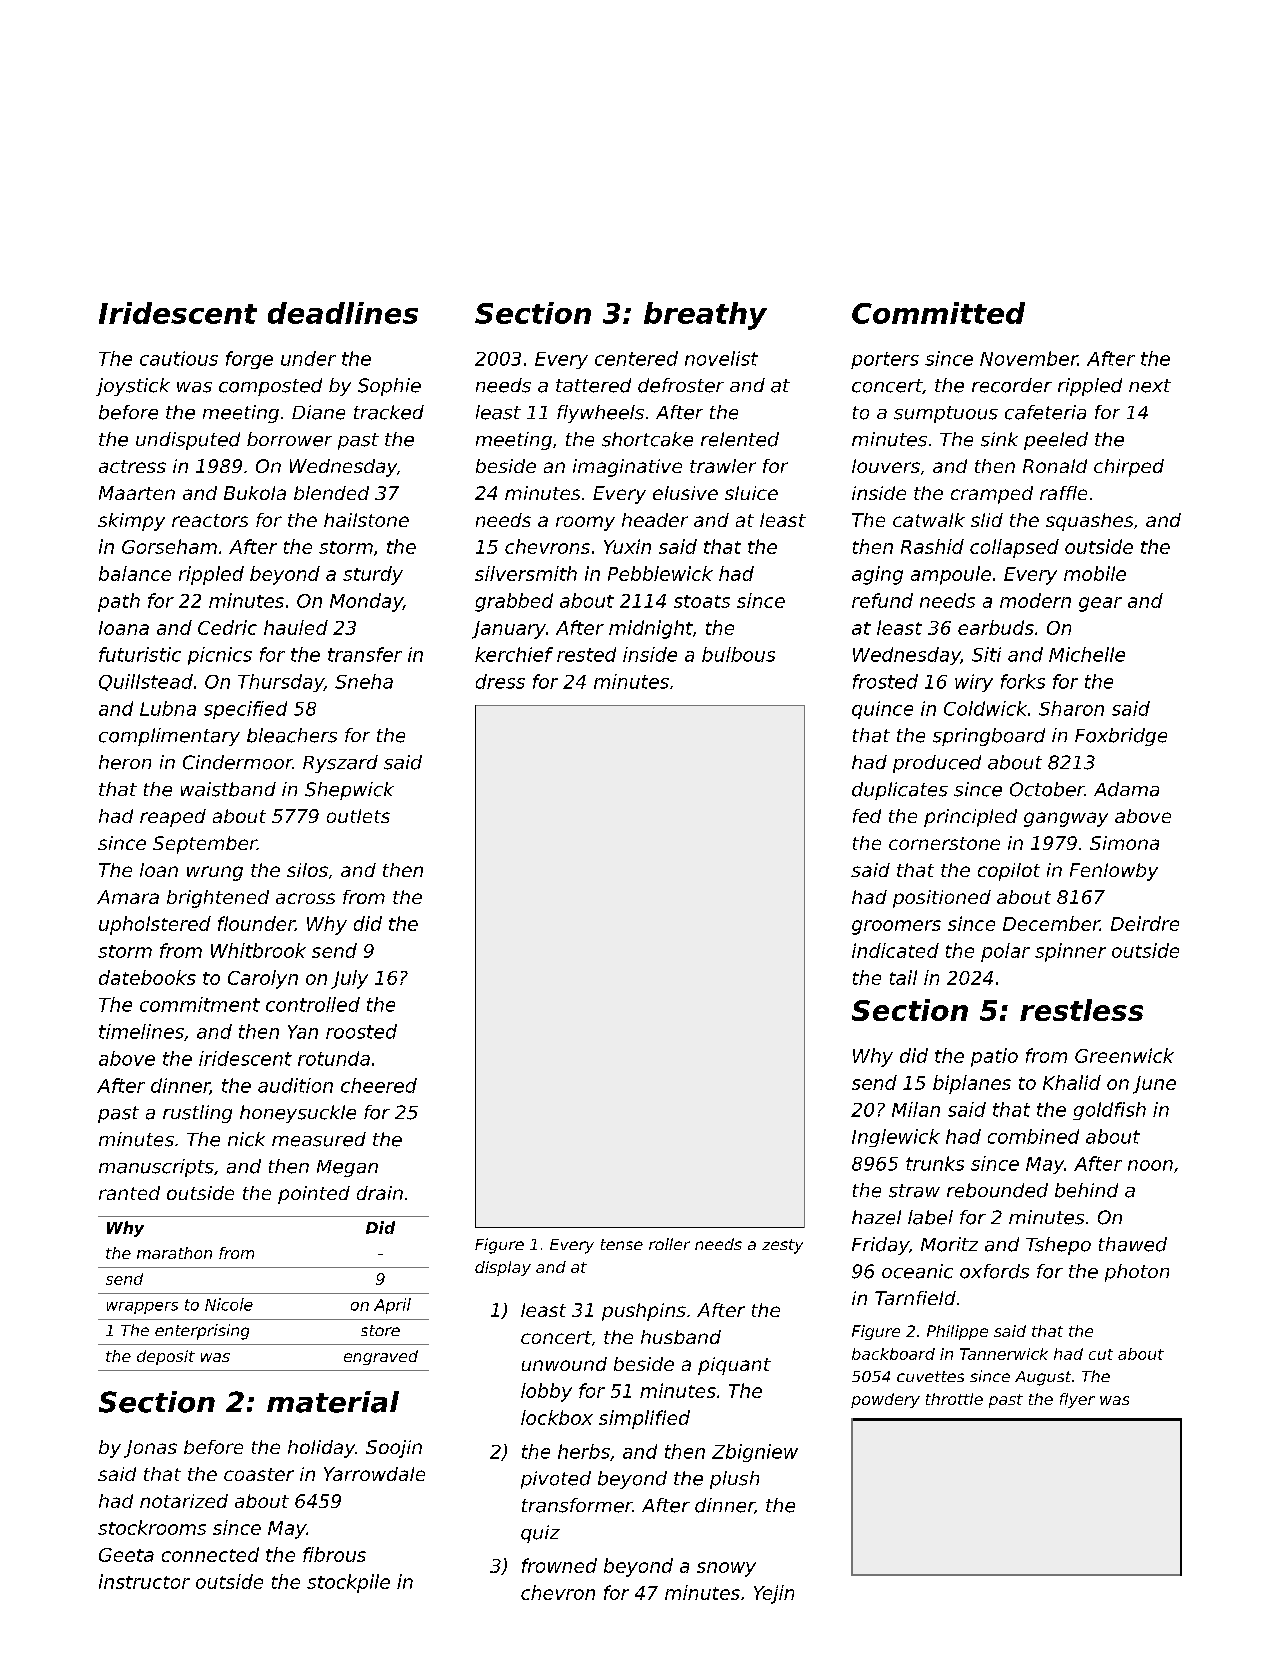 The height and width of the document is (1657, 1280). What do you see at coordinates (503, 1268) in the document?
I see `display` at bounding box center [503, 1268].
